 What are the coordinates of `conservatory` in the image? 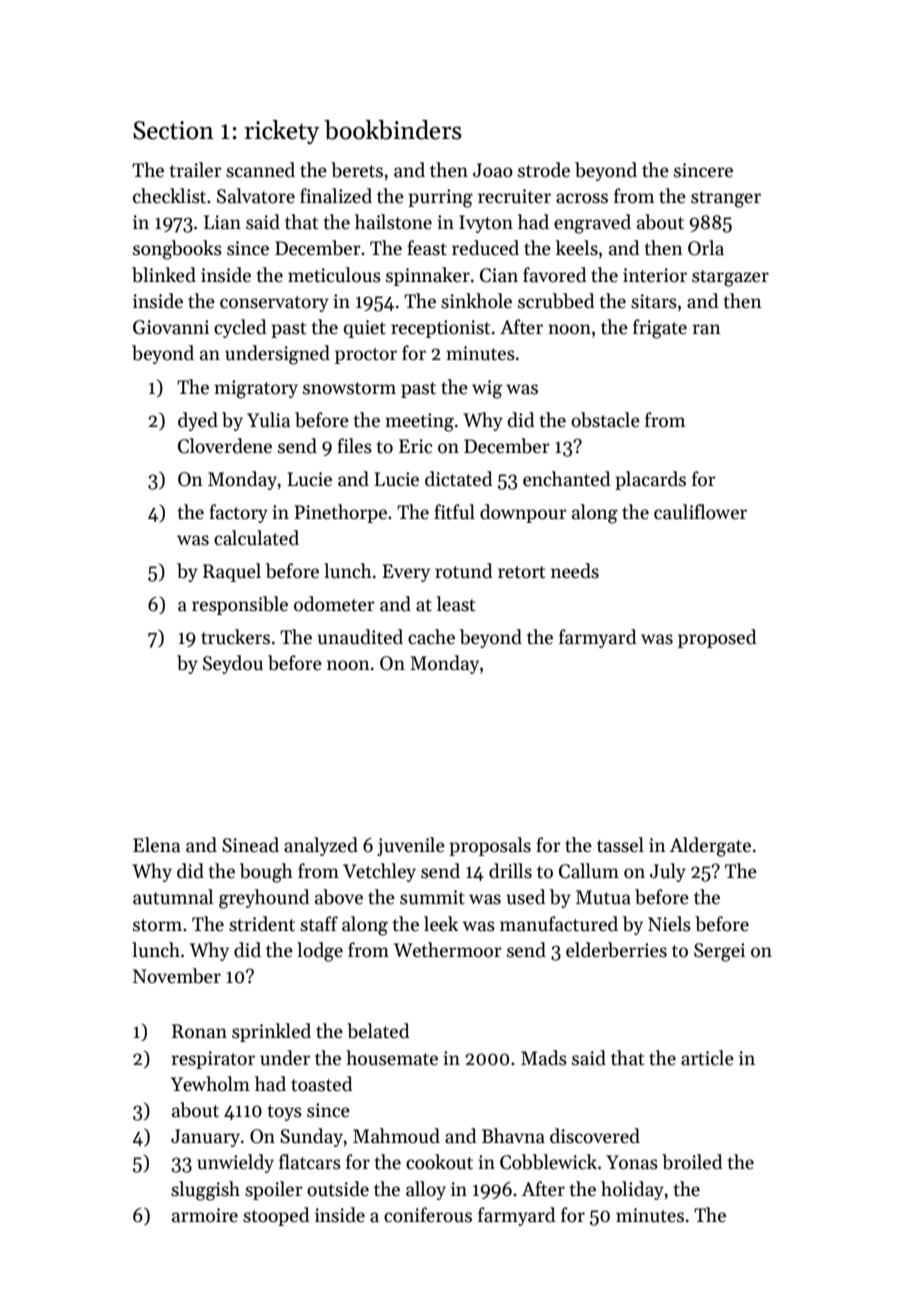 It's located at (274, 304).
